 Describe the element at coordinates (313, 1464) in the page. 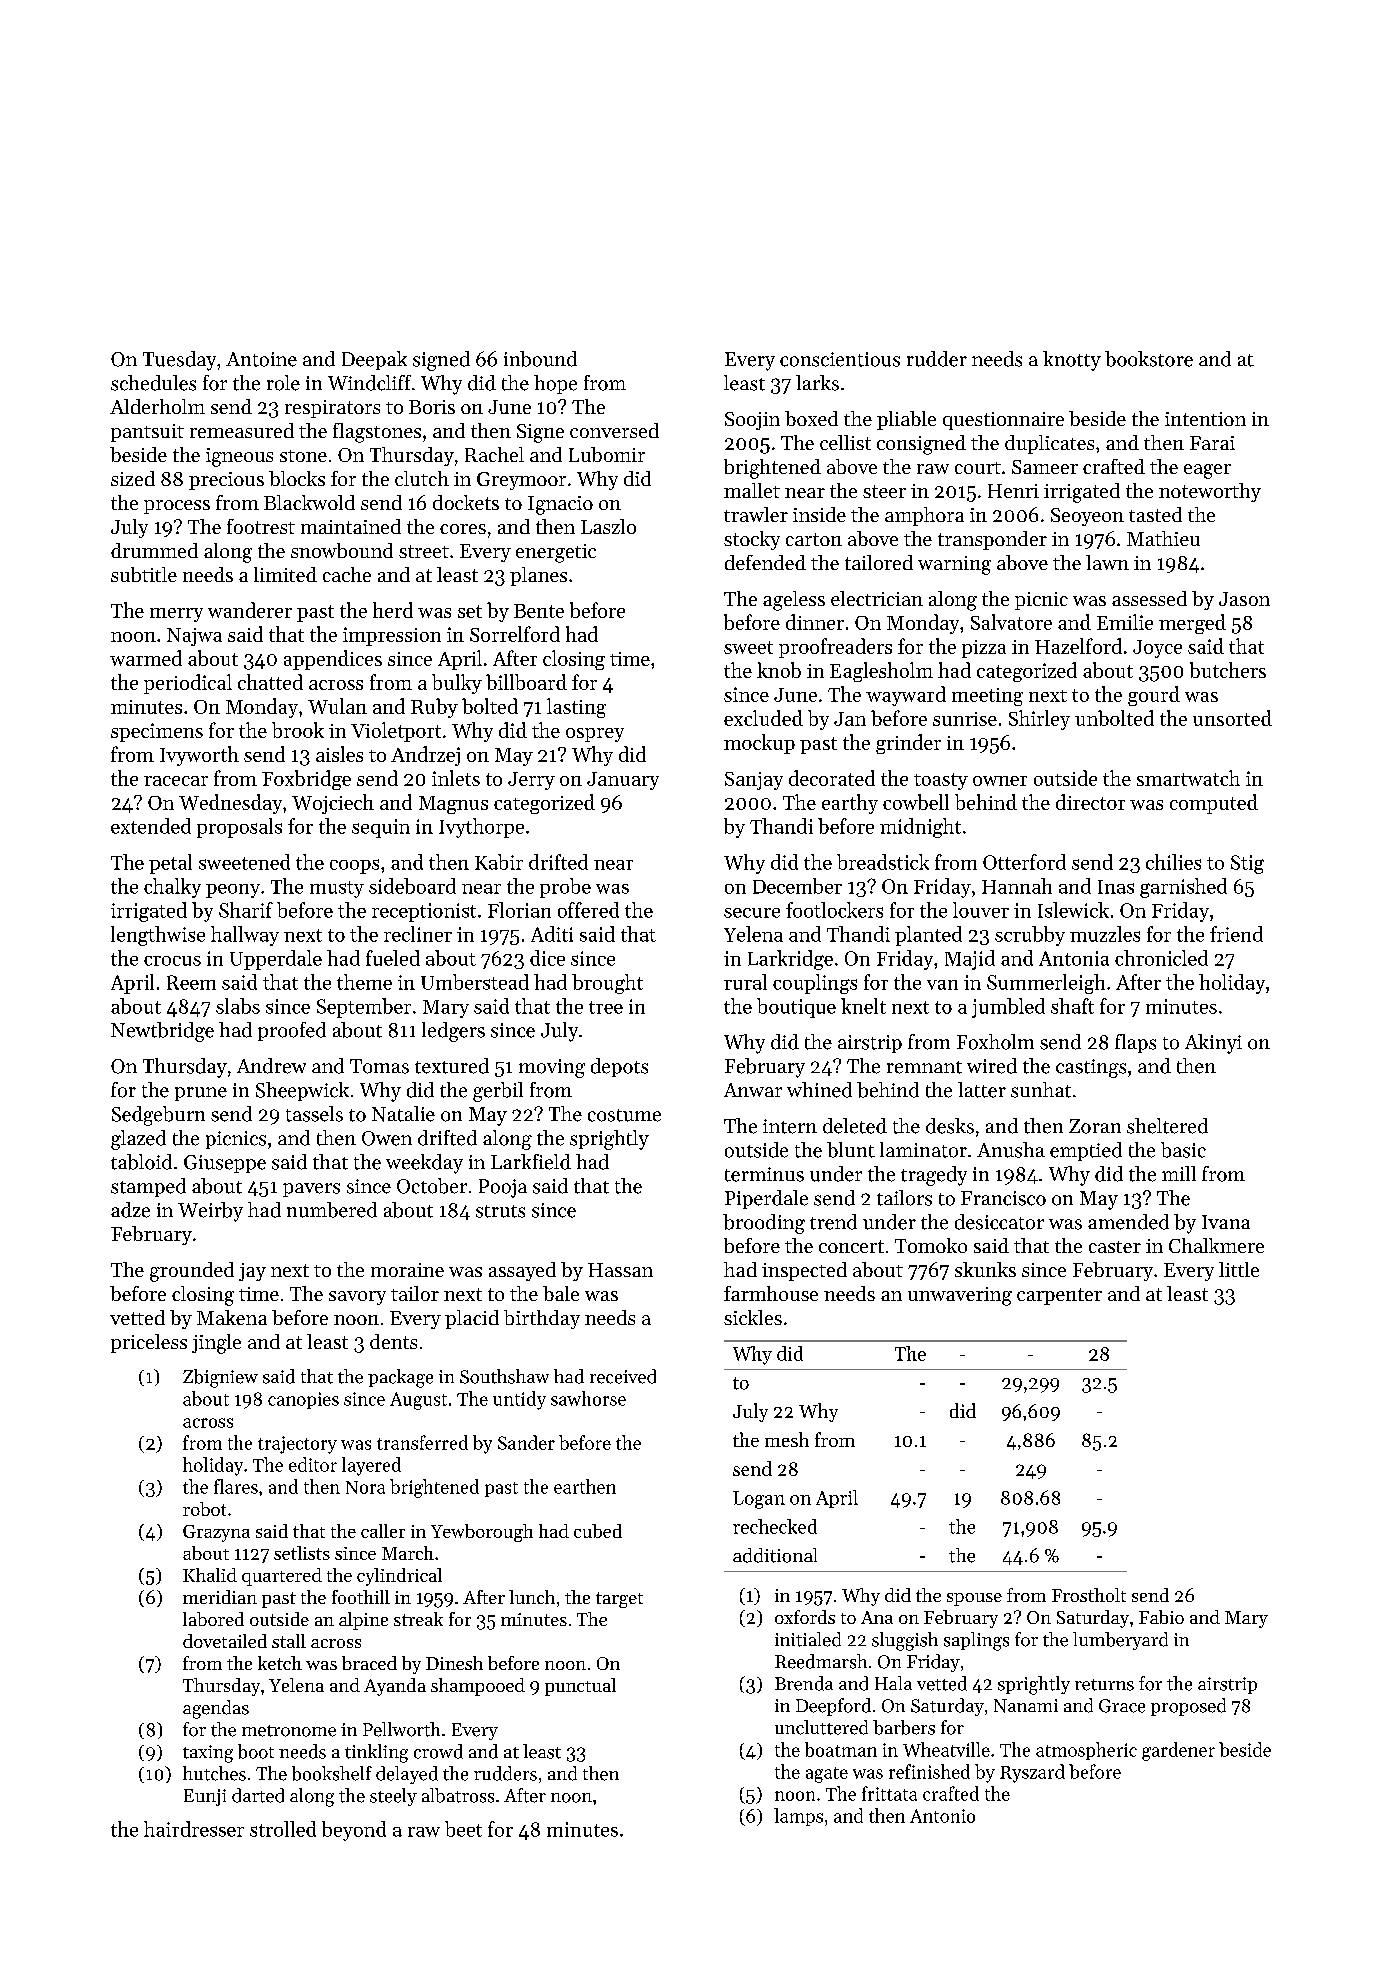

I see `editor` at that location.
